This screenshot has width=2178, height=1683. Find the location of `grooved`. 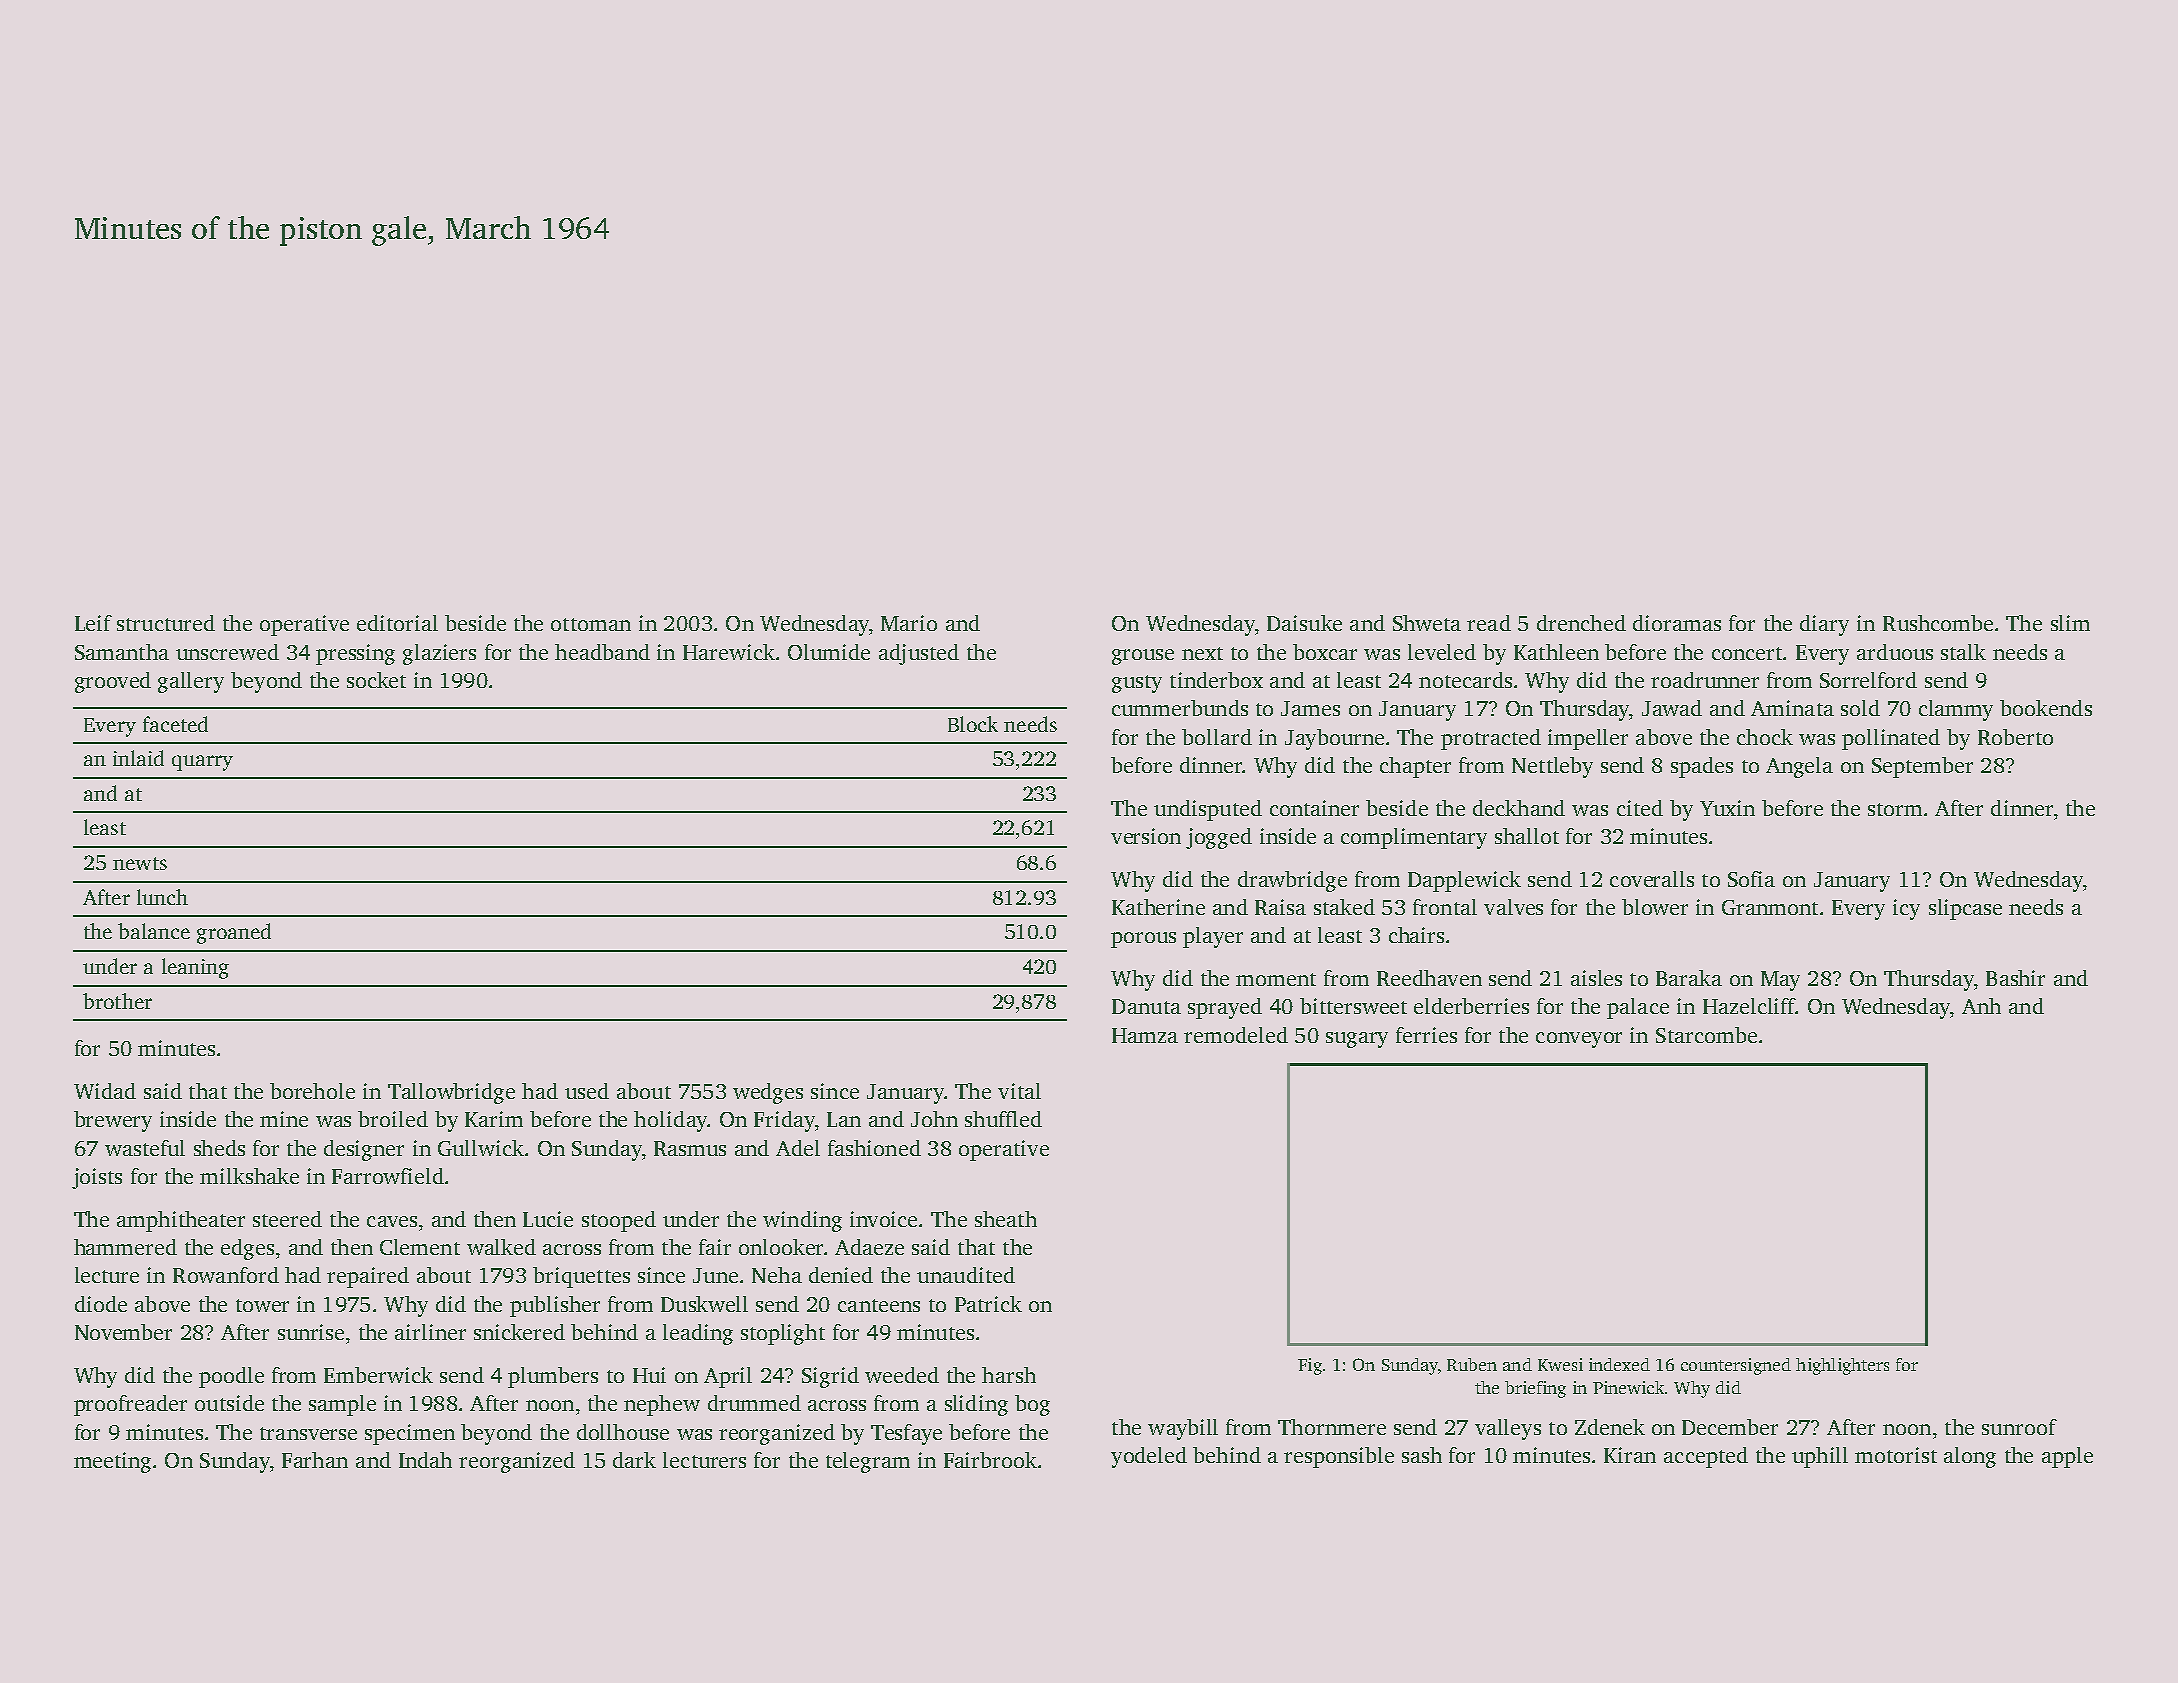

grooved is located at coordinates (113, 682).
